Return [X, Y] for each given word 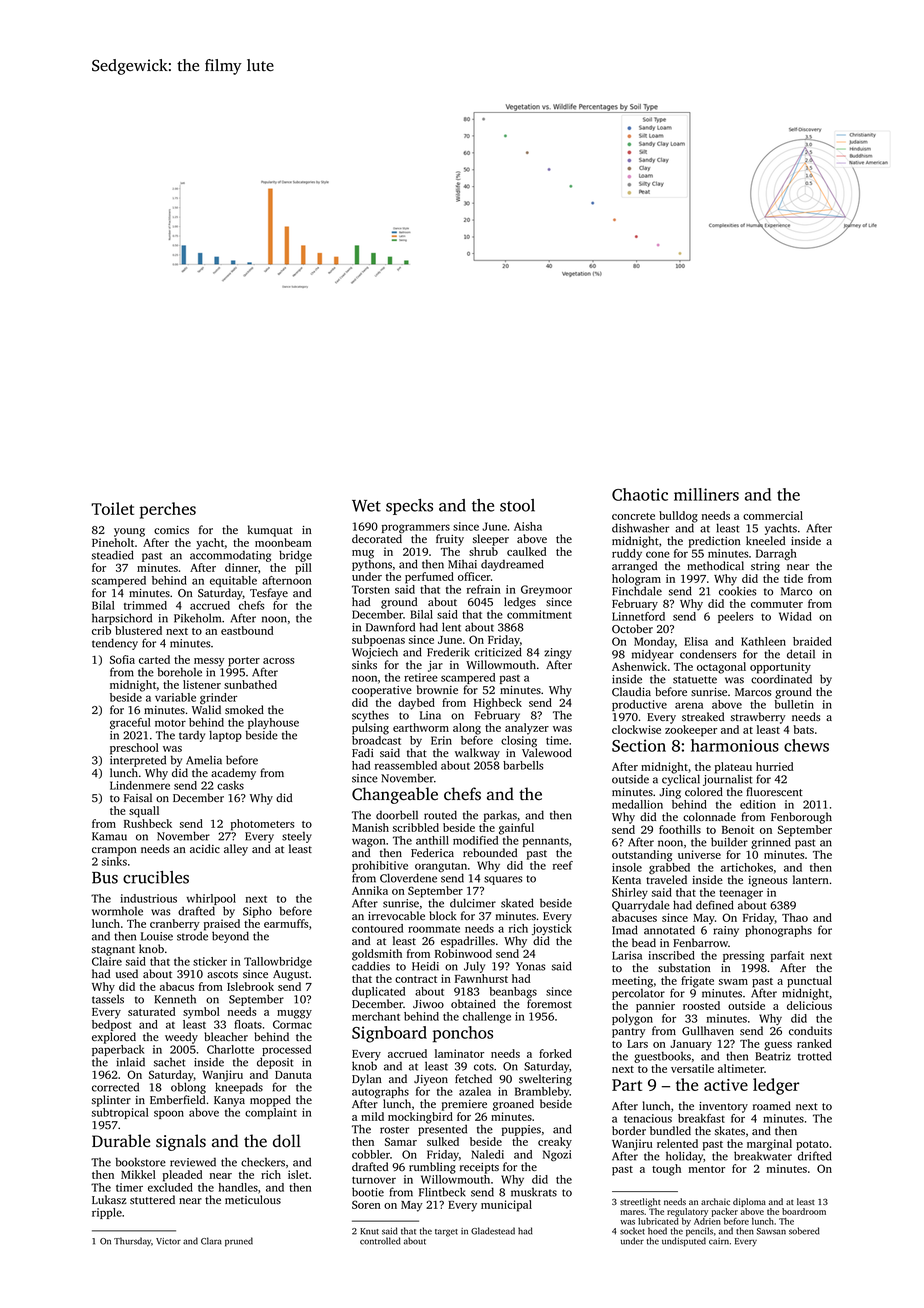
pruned [239, 1242]
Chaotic [640, 494]
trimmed [145, 605]
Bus [105, 878]
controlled [380, 1241]
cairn [719, 1241]
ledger [776, 1086]
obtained [473, 1003]
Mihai [462, 564]
